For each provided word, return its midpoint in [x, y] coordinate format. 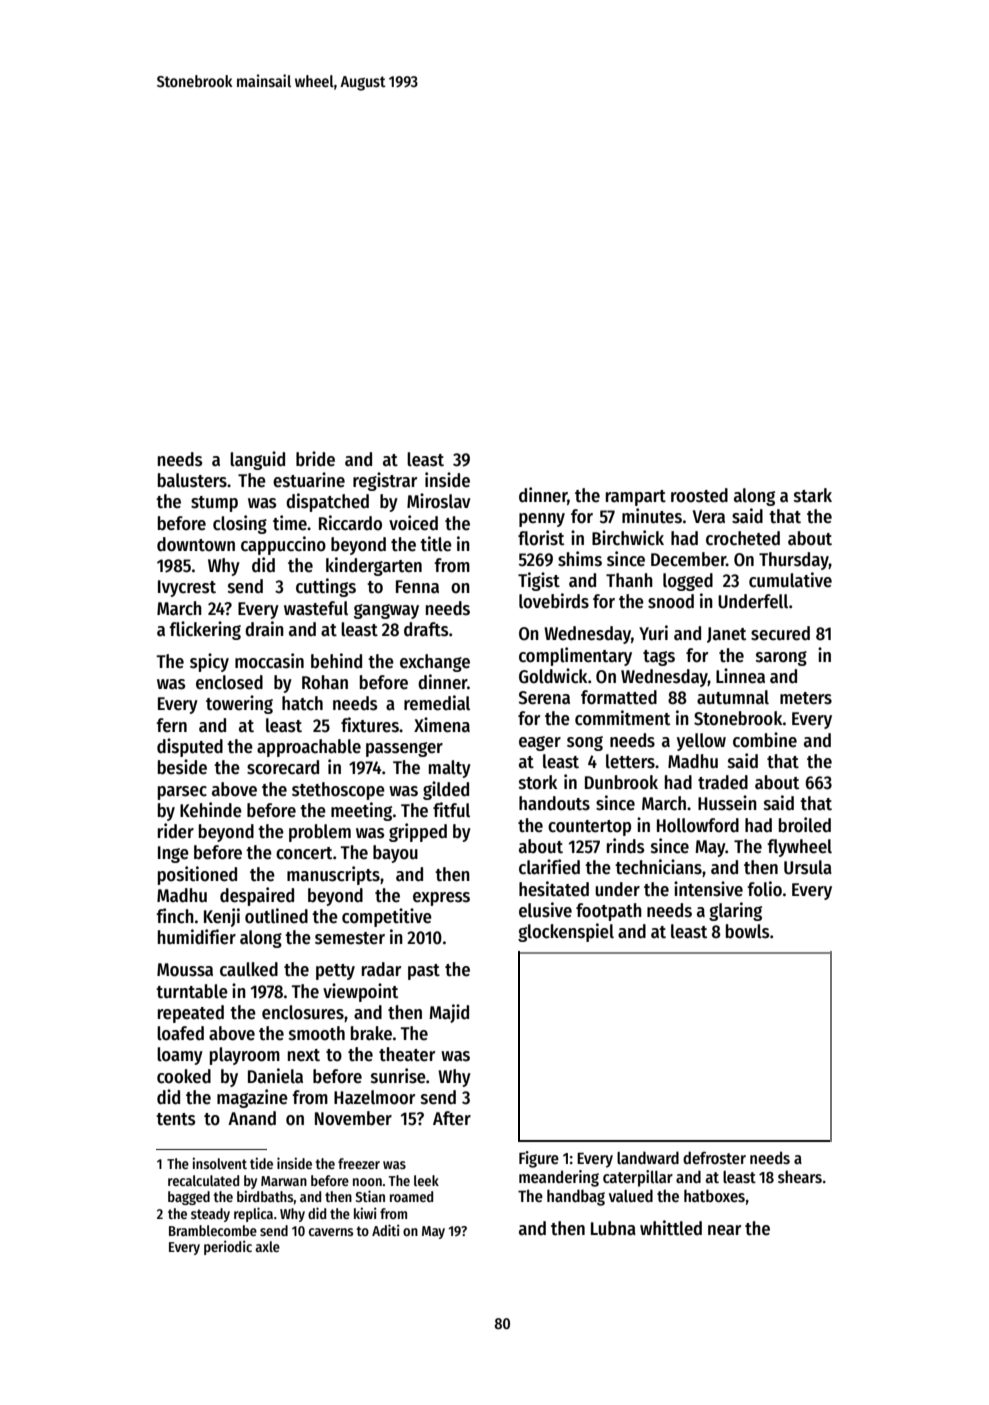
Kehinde [211, 810]
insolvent [219, 1163]
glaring [735, 911]
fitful [451, 810]
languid [257, 460]
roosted [699, 495]
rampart [636, 498]
